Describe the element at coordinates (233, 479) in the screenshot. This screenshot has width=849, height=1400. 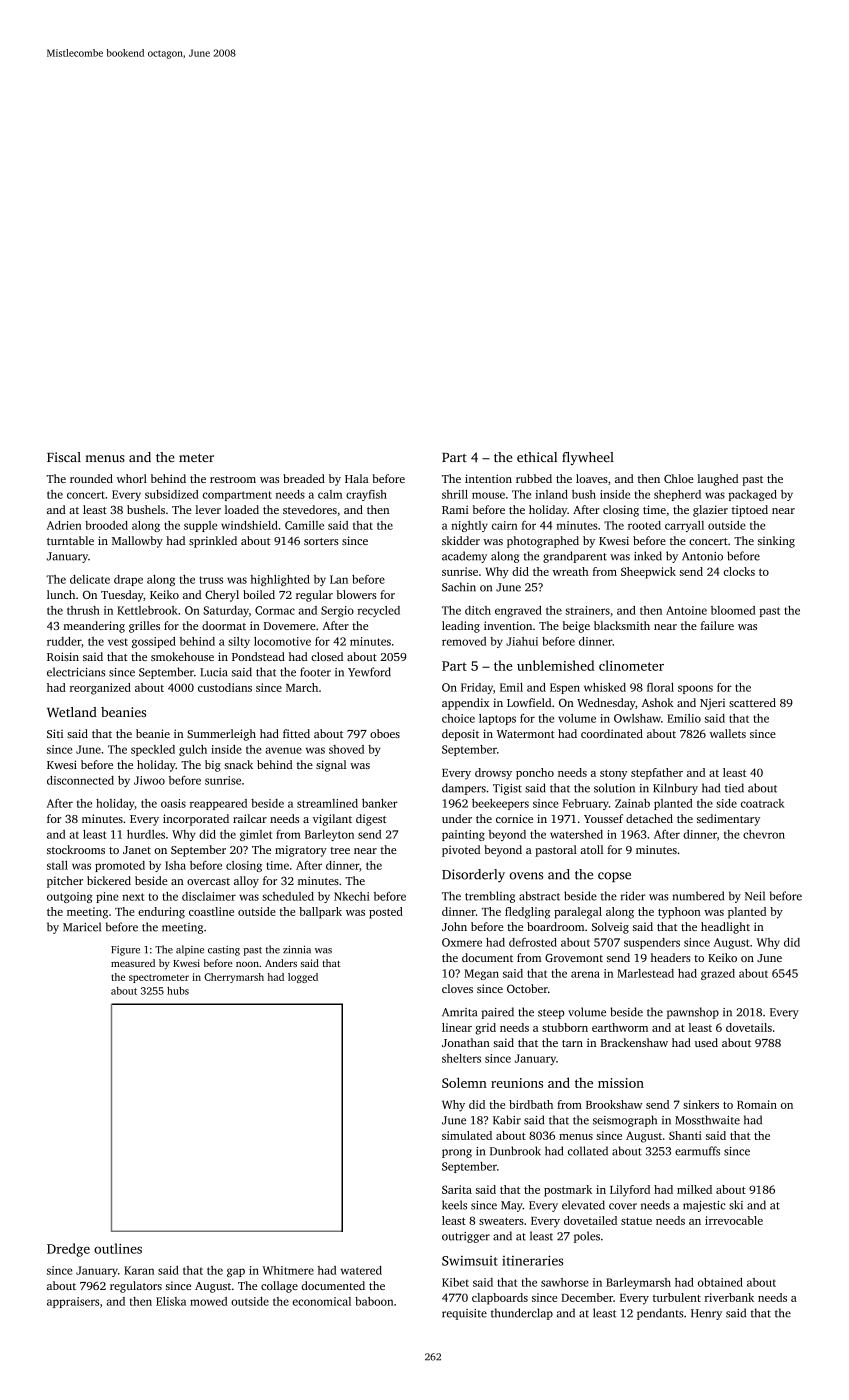
I see `restroom` at that location.
